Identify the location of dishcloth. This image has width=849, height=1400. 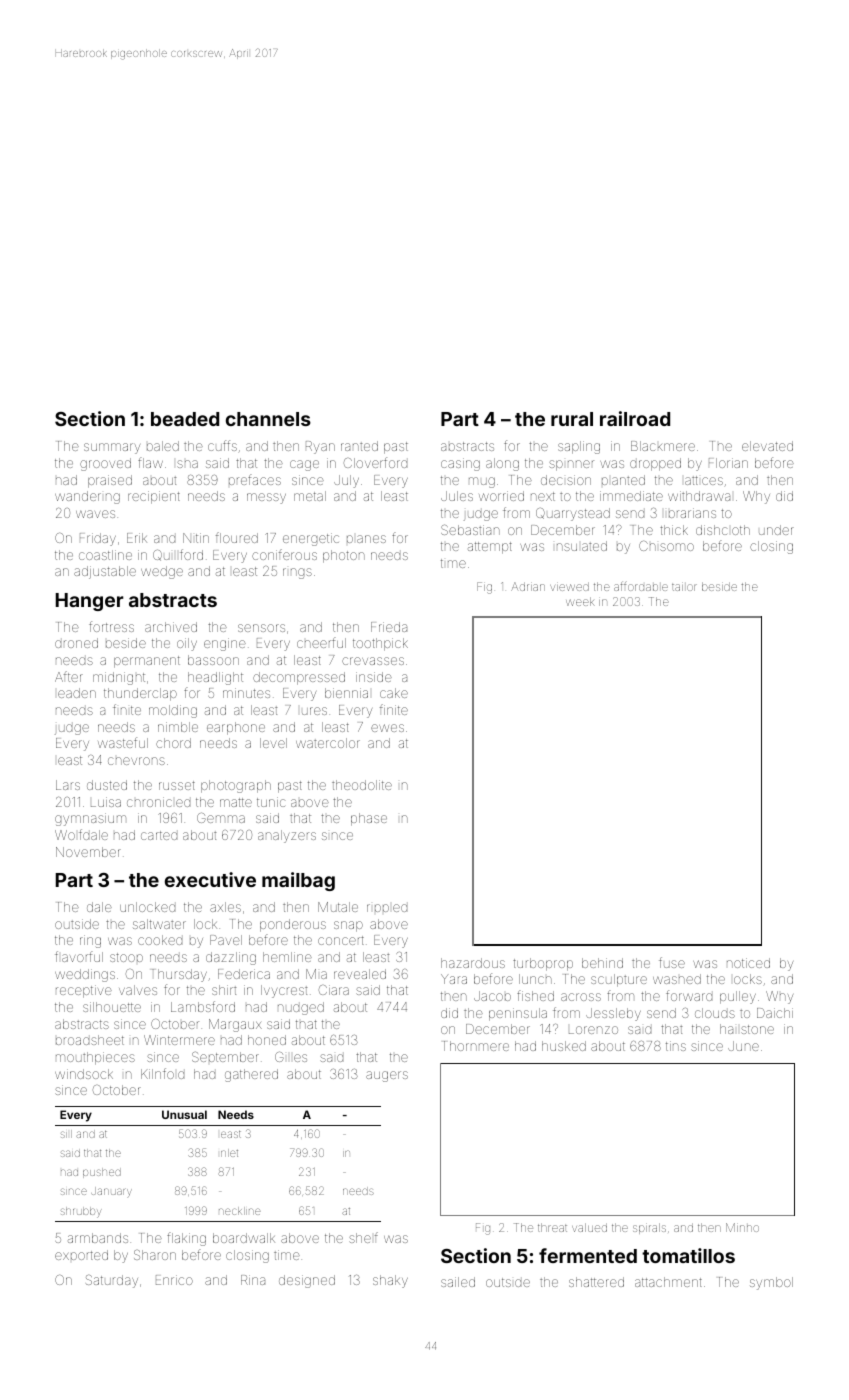
(723, 530).
